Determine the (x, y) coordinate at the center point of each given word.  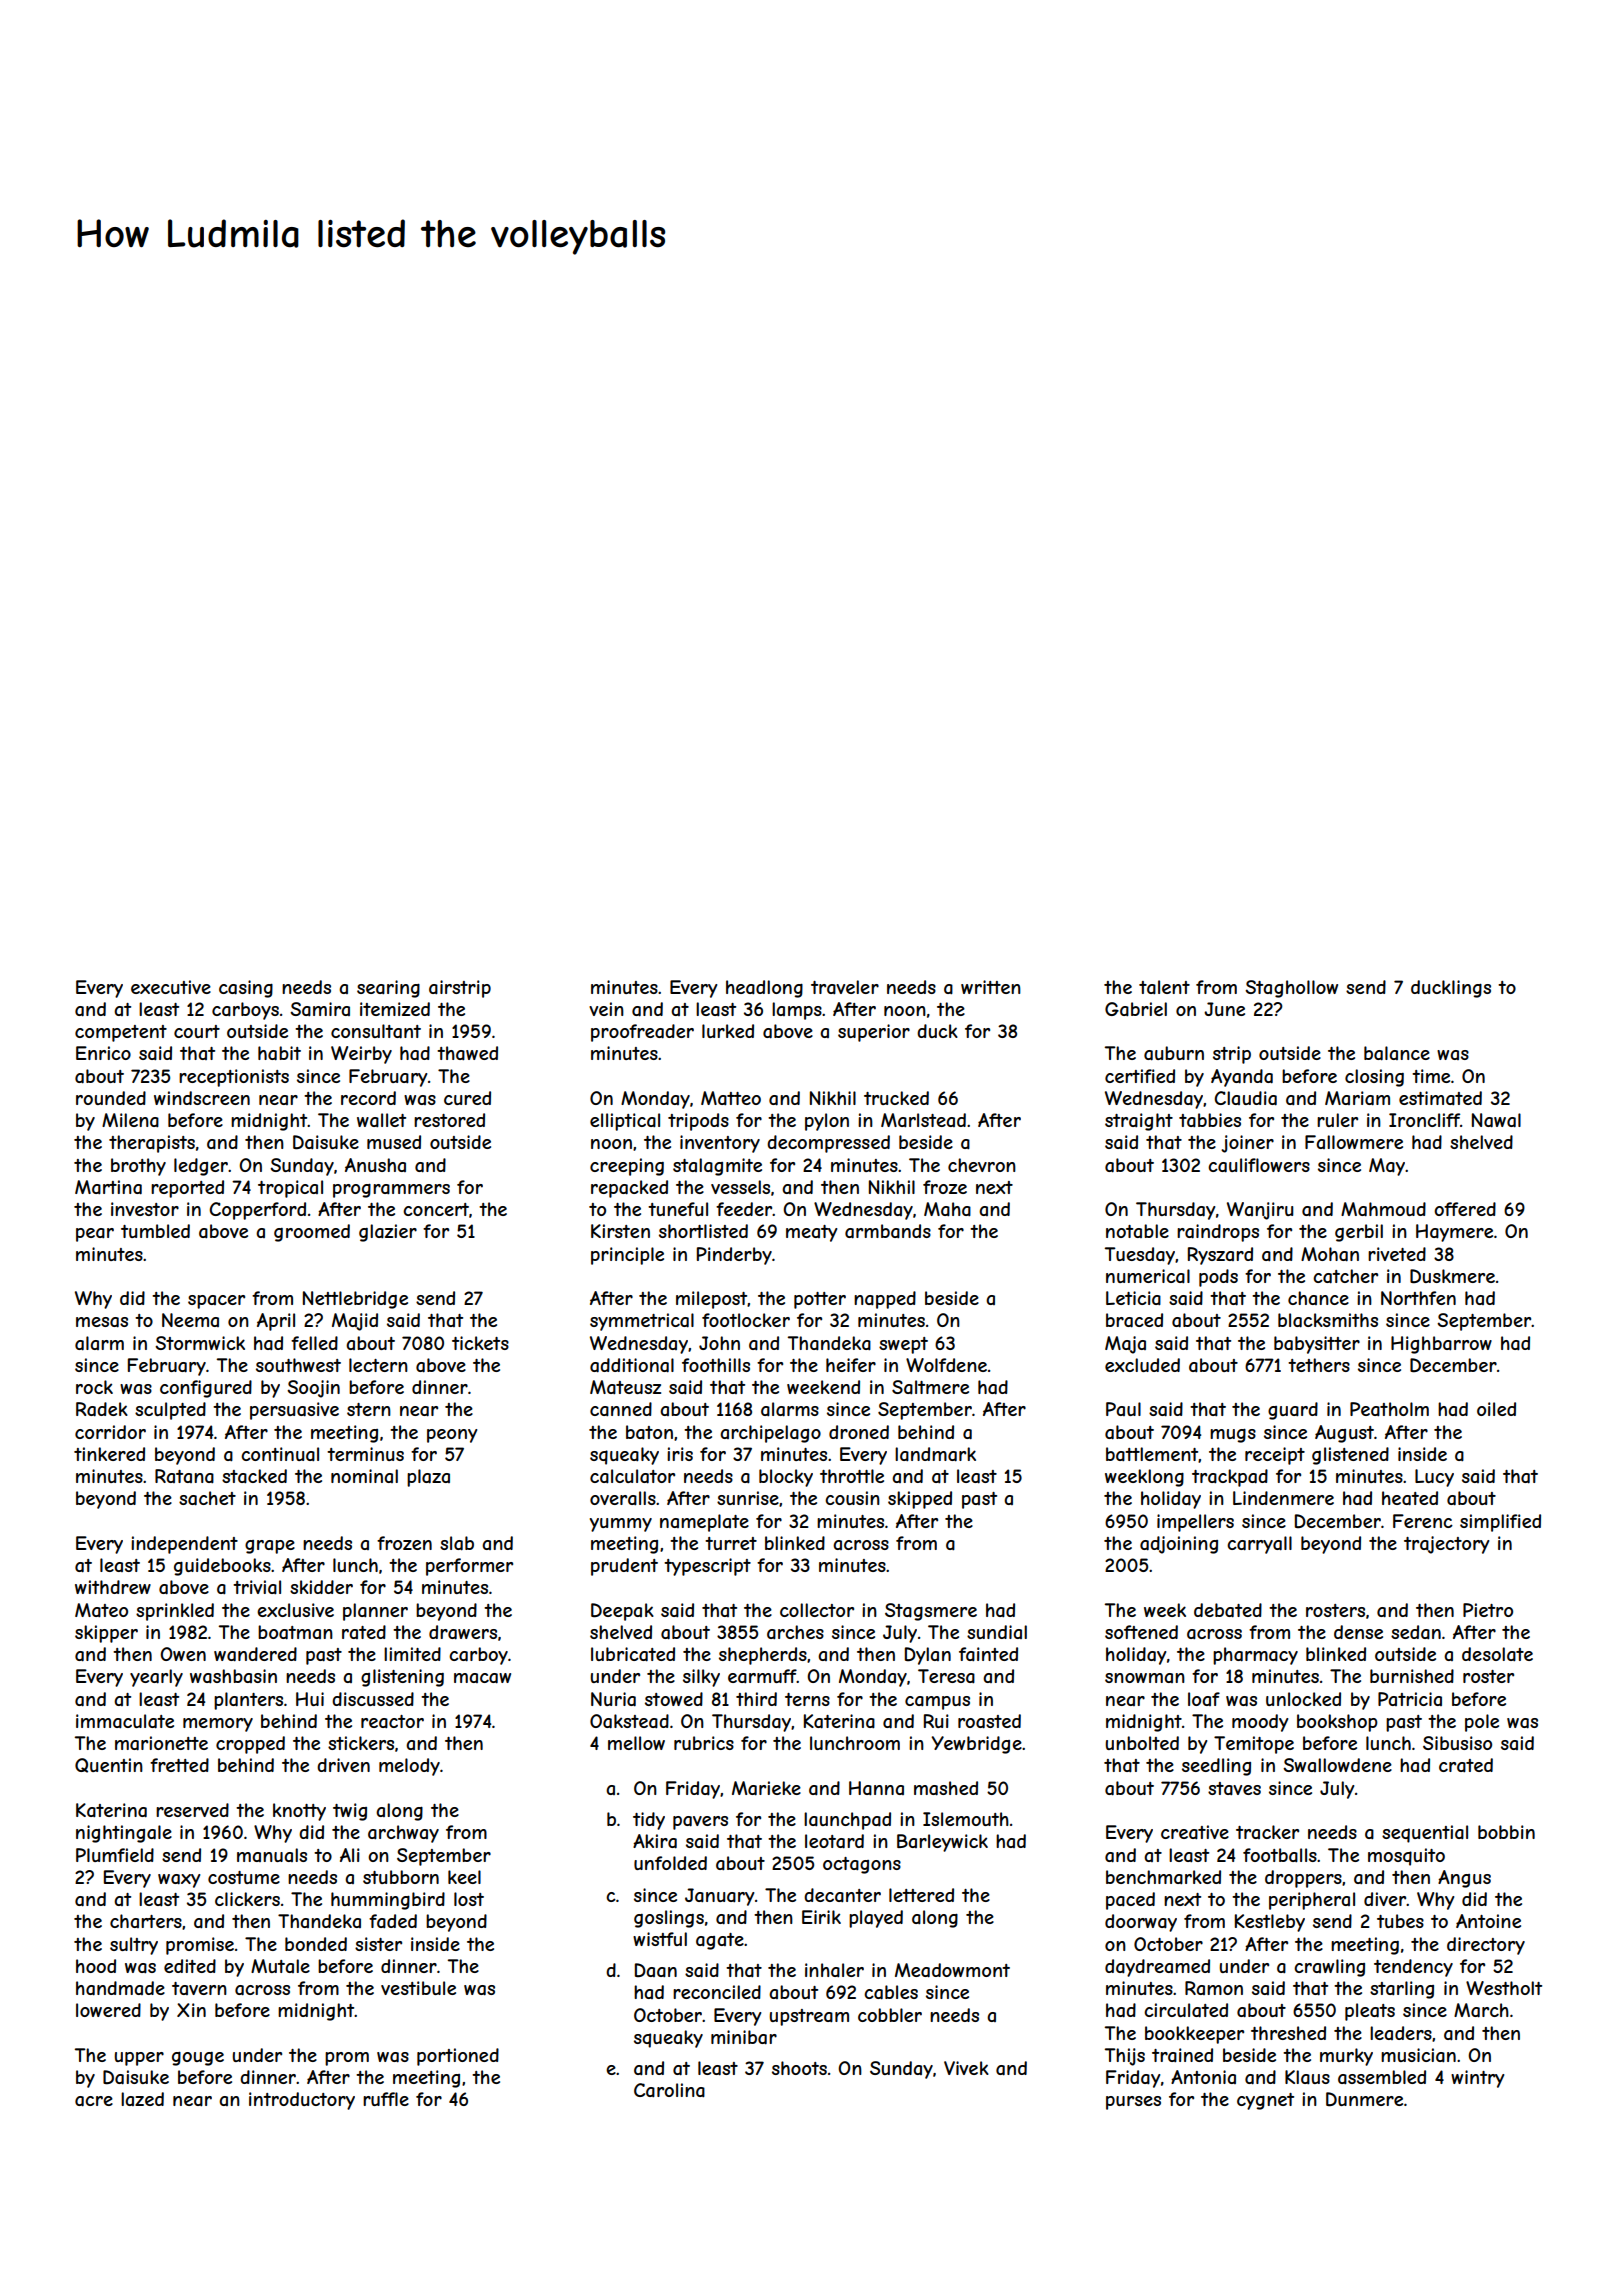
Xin (191, 2010)
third (756, 1699)
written (991, 987)
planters (248, 1701)
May (1387, 1167)
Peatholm (1389, 1409)
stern (369, 1409)
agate (720, 1941)
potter (820, 1300)
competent (121, 1033)
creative (1195, 1832)
